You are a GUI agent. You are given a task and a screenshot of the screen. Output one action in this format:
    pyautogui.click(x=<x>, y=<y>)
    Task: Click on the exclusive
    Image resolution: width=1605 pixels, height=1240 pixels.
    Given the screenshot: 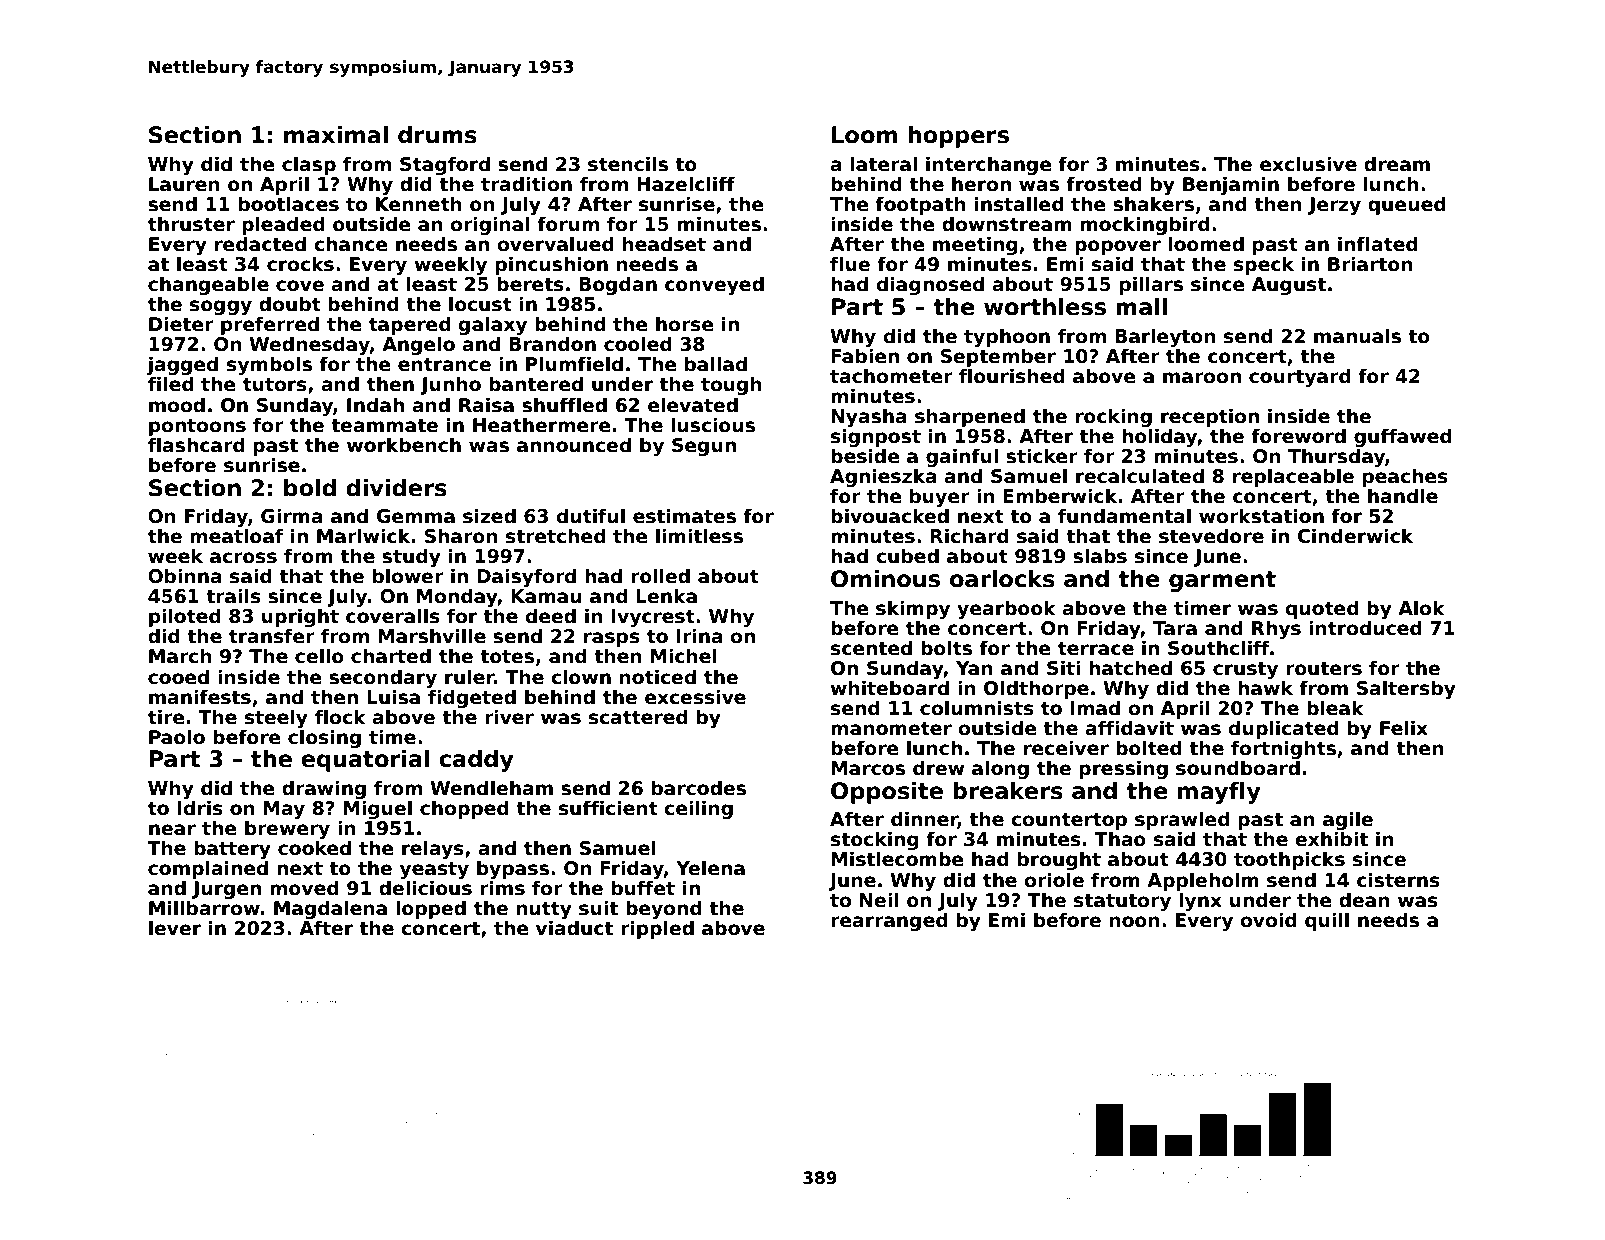 What is the action you would take?
    pyautogui.click(x=1308, y=164)
